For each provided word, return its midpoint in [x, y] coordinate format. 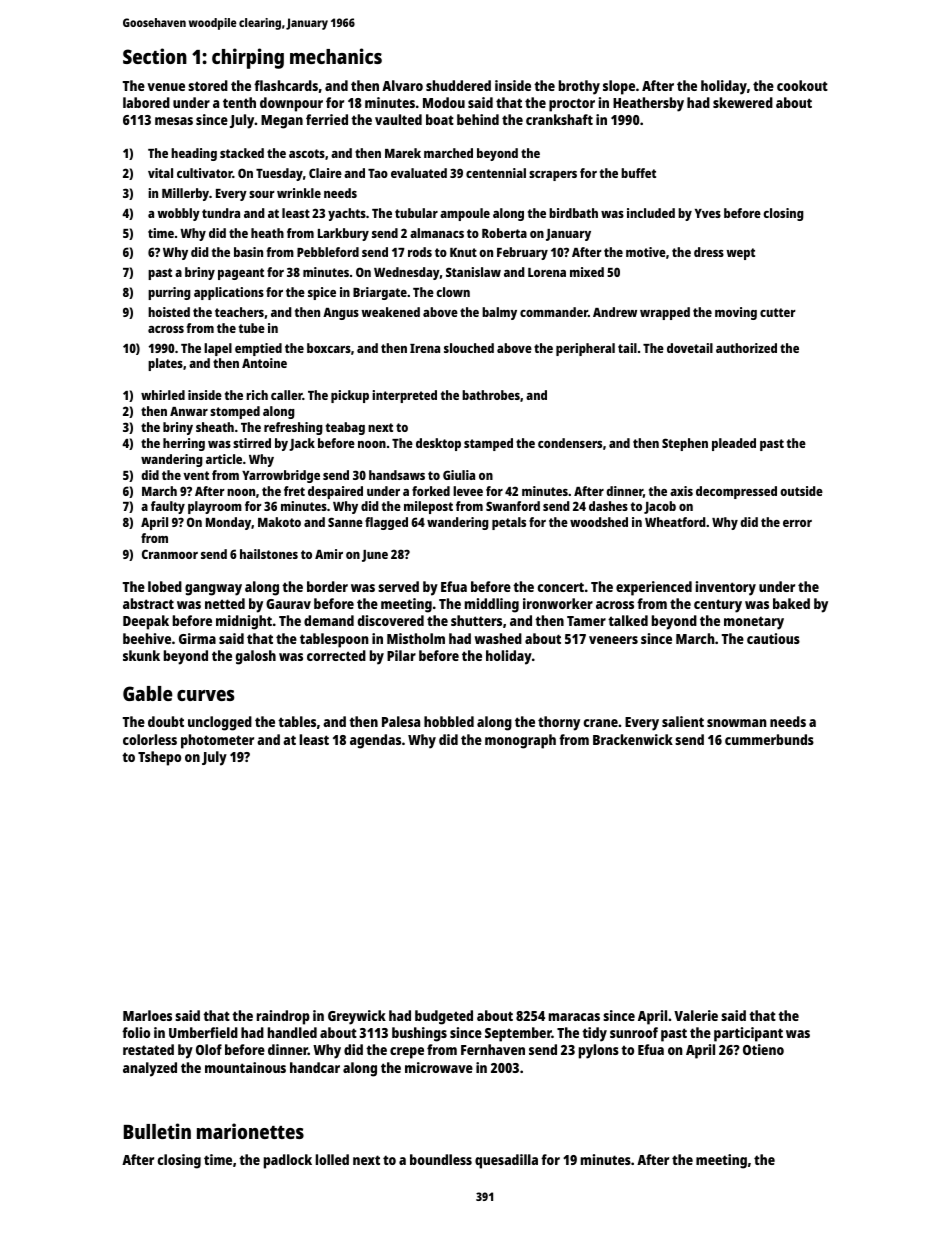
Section [155, 56]
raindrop [283, 1017]
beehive [147, 638]
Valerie [696, 1015]
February [522, 253]
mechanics [336, 56]
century [718, 606]
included [651, 213]
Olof [209, 1049]
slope [619, 87]
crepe [407, 1053]
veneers [613, 640]
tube [252, 328]
